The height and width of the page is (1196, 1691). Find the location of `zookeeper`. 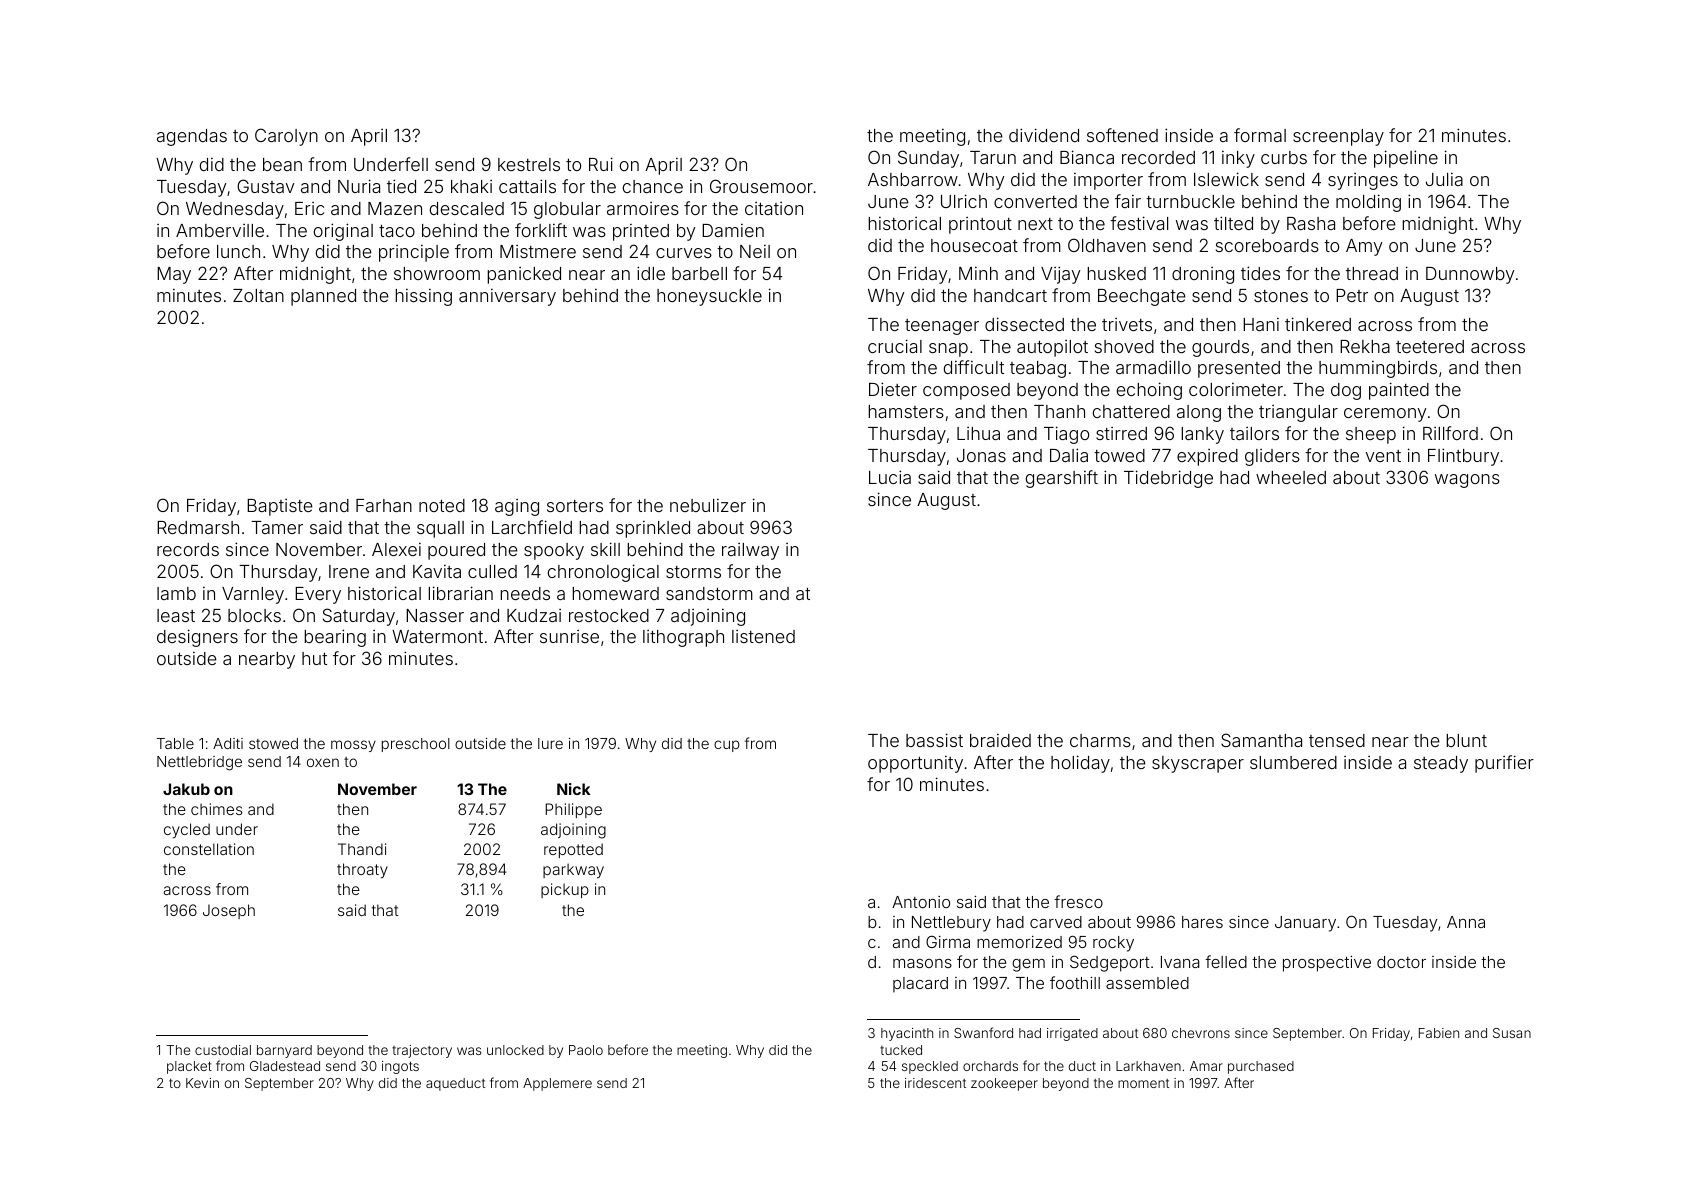

zookeeper is located at coordinates (1004, 1084).
